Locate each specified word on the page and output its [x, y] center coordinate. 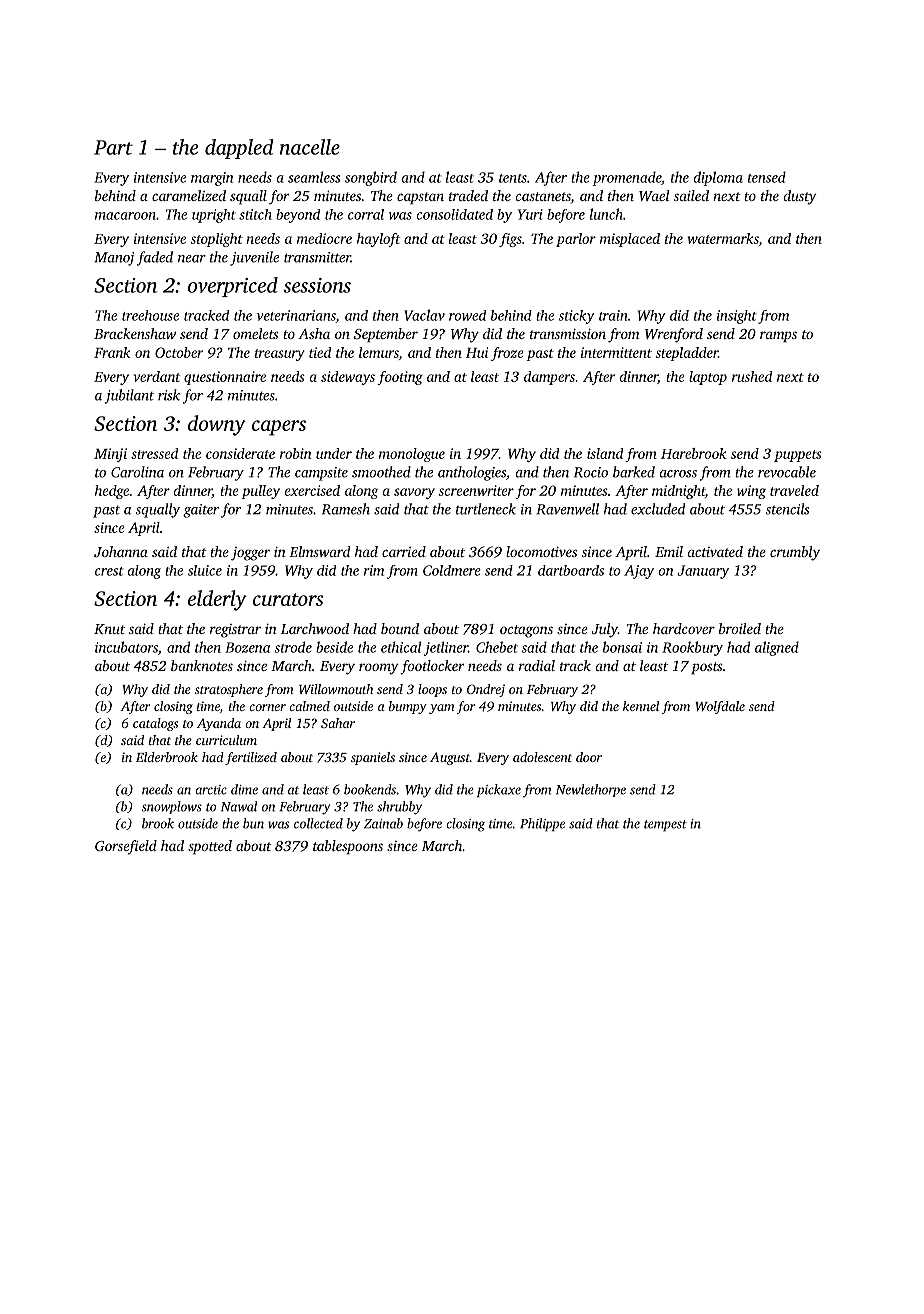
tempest [665, 825]
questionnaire [225, 378]
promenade [627, 178]
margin [212, 179]
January [703, 572]
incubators [126, 647]
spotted [210, 847]
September [386, 335]
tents [513, 178]
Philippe [542, 824]
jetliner [446, 648]
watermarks [723, 238]
